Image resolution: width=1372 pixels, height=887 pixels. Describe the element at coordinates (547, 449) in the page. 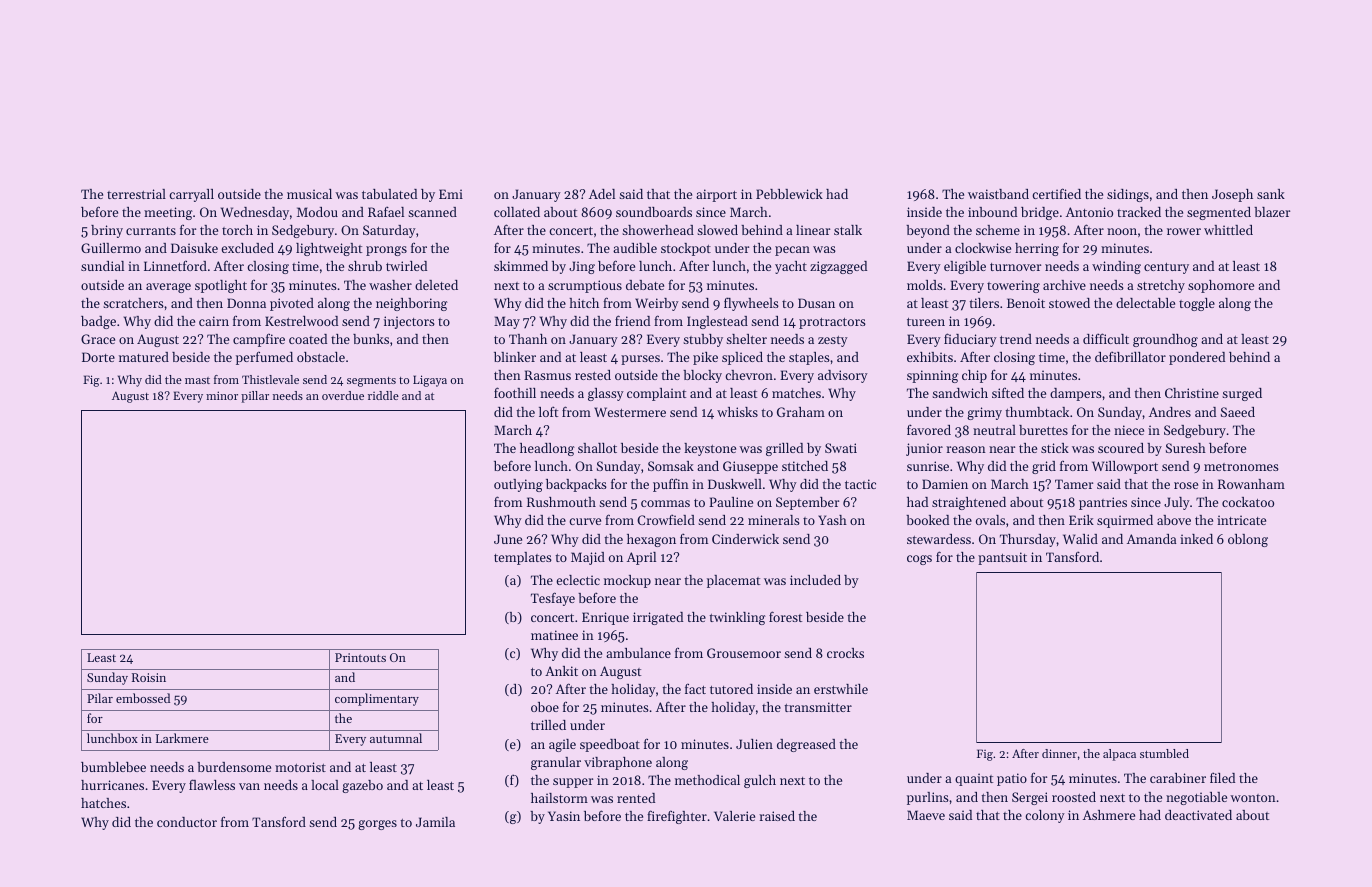

I see `headlong` at that location.
